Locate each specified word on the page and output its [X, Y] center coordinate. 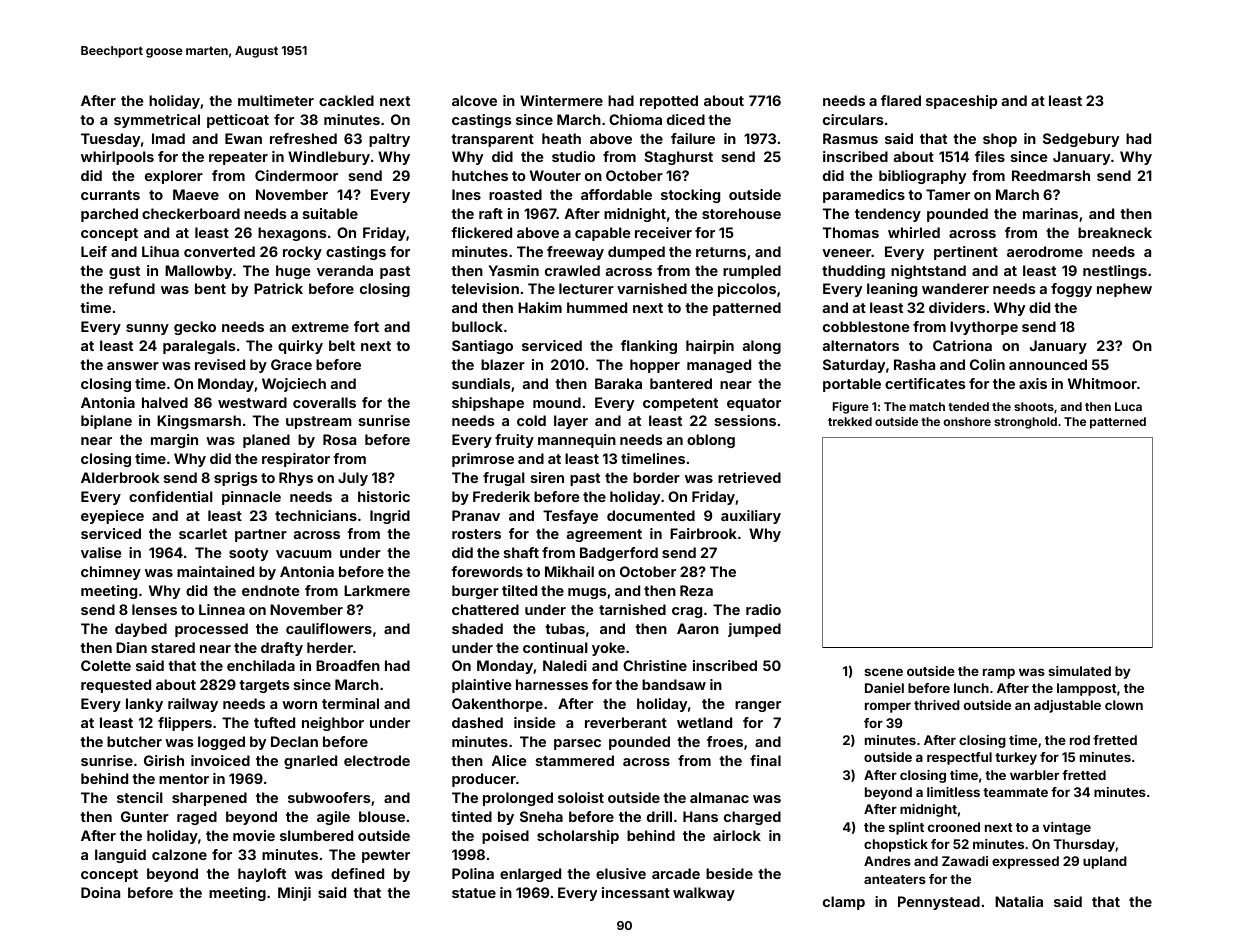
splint [906, 828]
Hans [700, 816]
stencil [140, 797]
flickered [481, 232]
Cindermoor [296, 175]
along [762, 347]
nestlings [1115, 272]
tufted [274, 722]
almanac [719, 797]
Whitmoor [1102, 383]
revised [220, 364]
